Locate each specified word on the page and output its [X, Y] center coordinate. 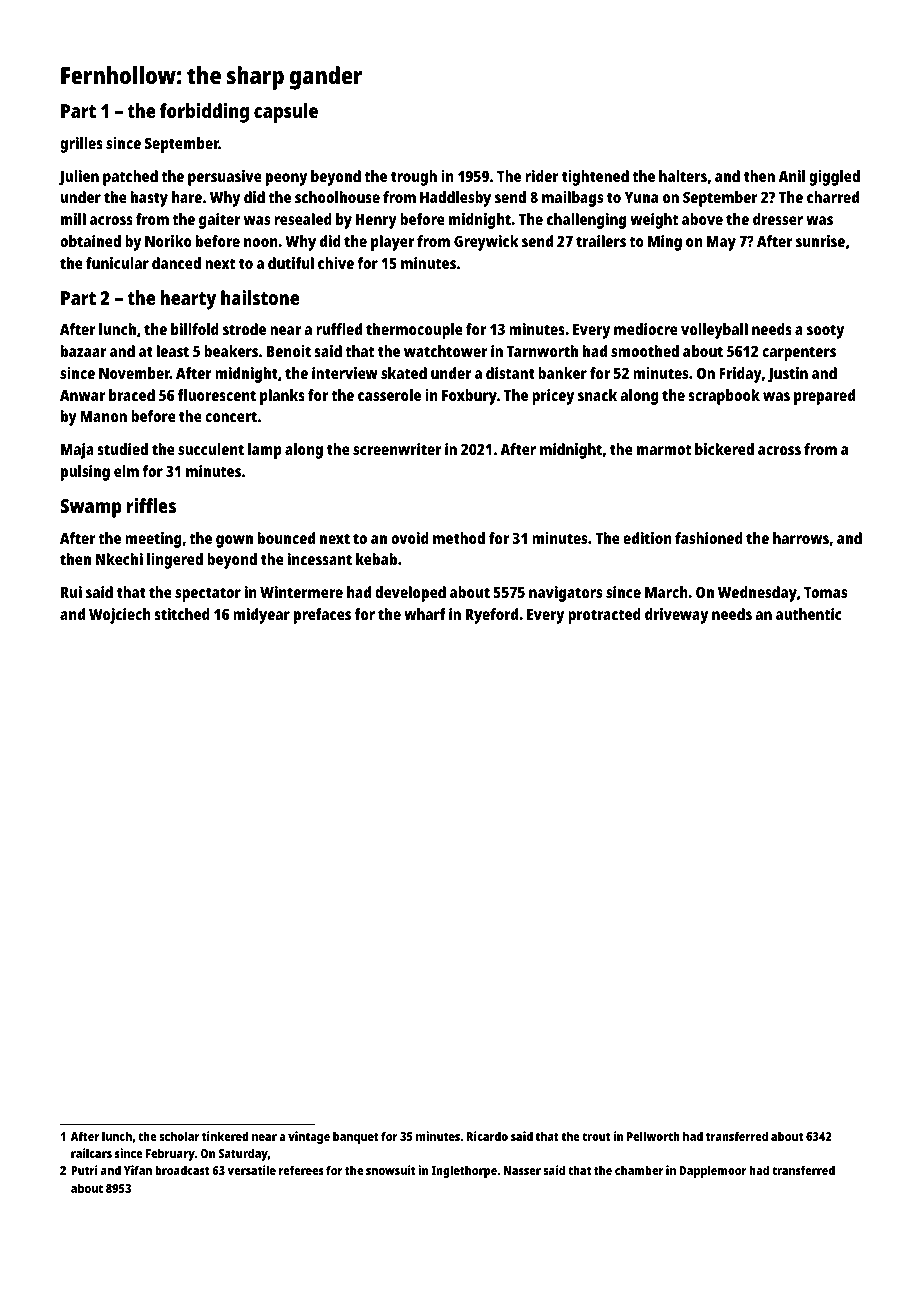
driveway [676, 616]
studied [122, 449]
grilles [81, 145]
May [721, 243]
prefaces [322, 616]
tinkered [225, 1136]
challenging [586, 221]
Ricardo [487, 1136]
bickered [724, 449]
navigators [565, 594]
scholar [179, 1136]
